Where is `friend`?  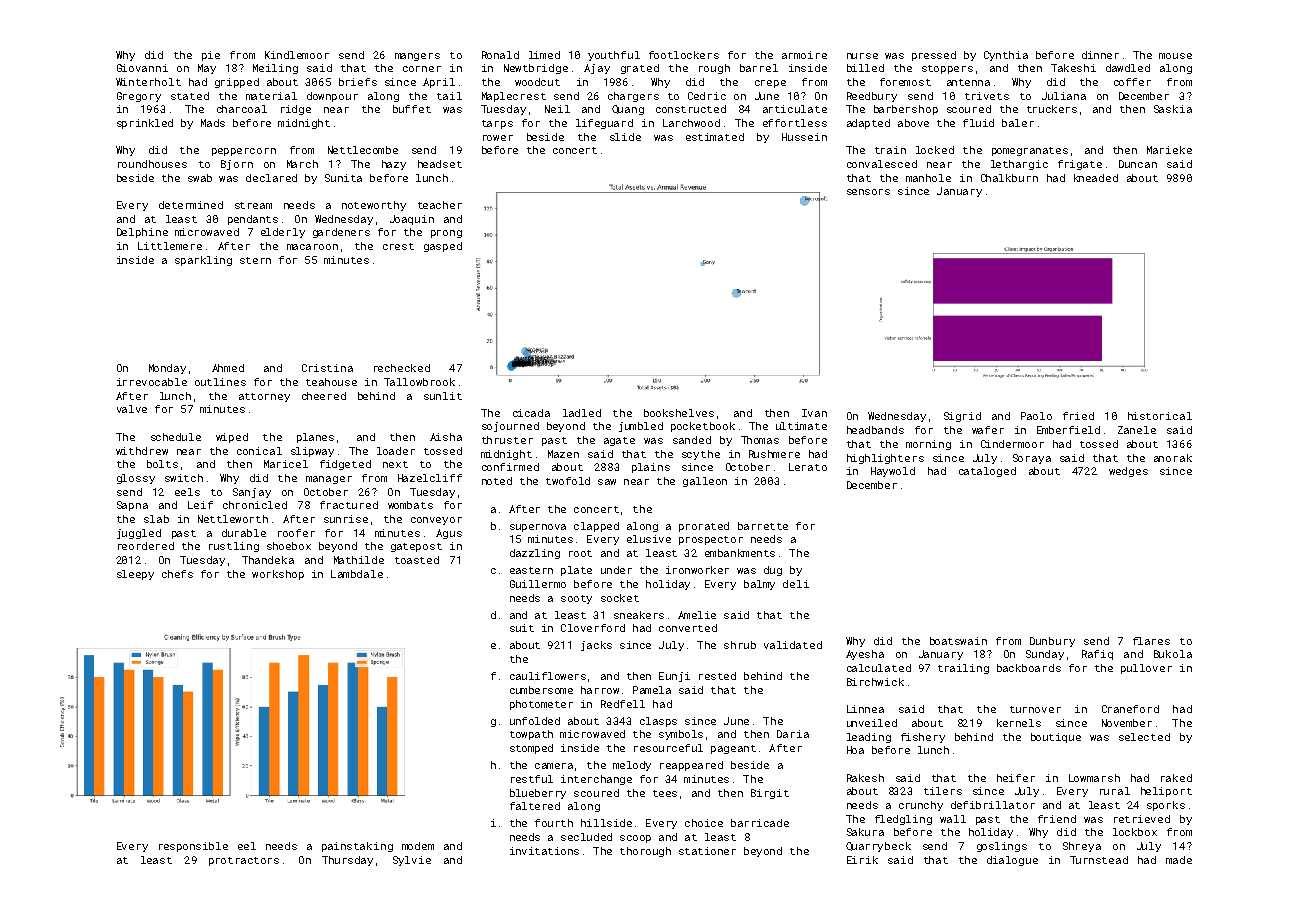 friend is located at coordinates (1057, 819).
